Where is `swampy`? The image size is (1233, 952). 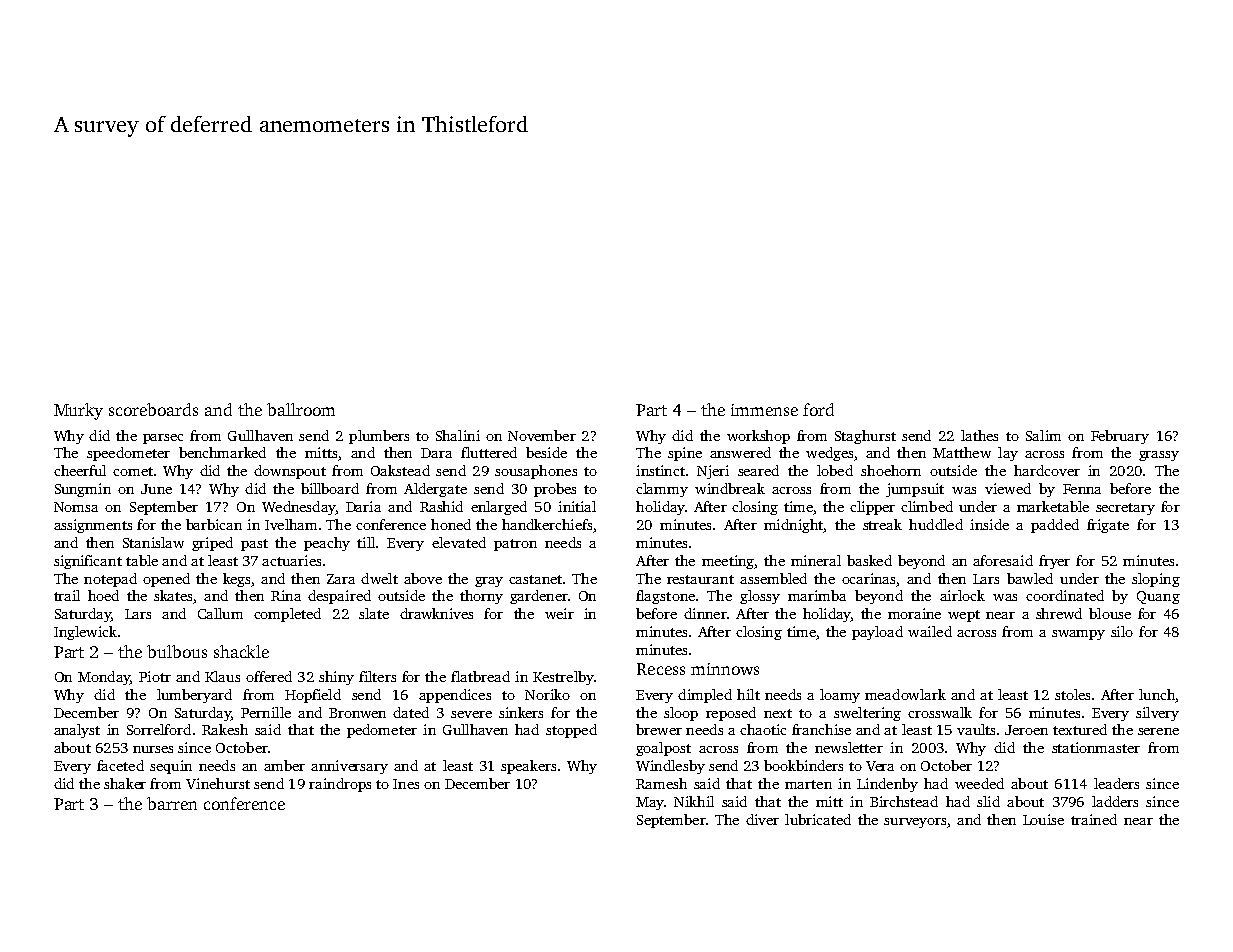 swampy is located at coordinates (1078, 635).
